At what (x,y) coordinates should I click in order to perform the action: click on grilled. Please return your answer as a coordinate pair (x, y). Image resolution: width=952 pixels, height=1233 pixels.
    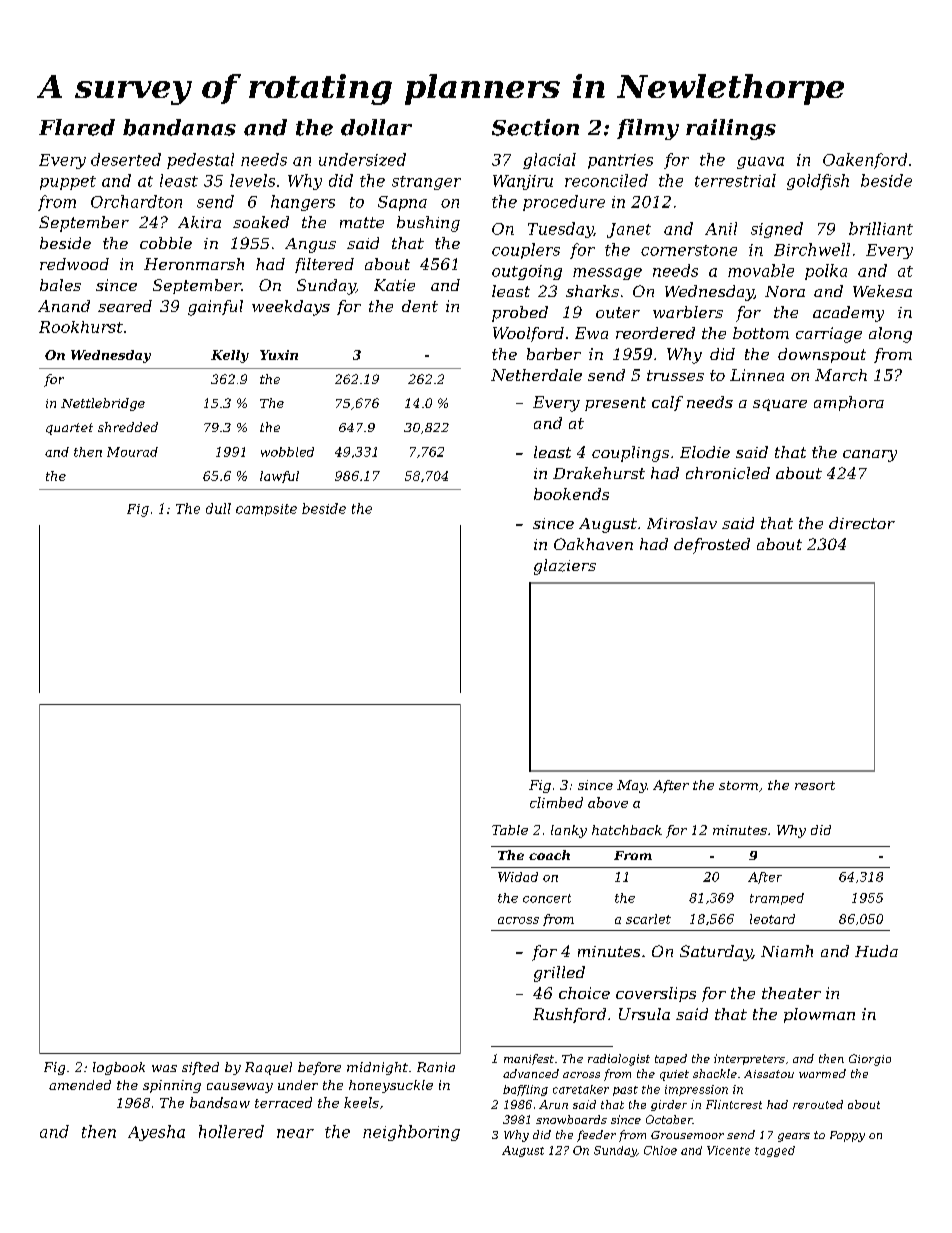
    Looking at the image, I should click on (559, 974).
